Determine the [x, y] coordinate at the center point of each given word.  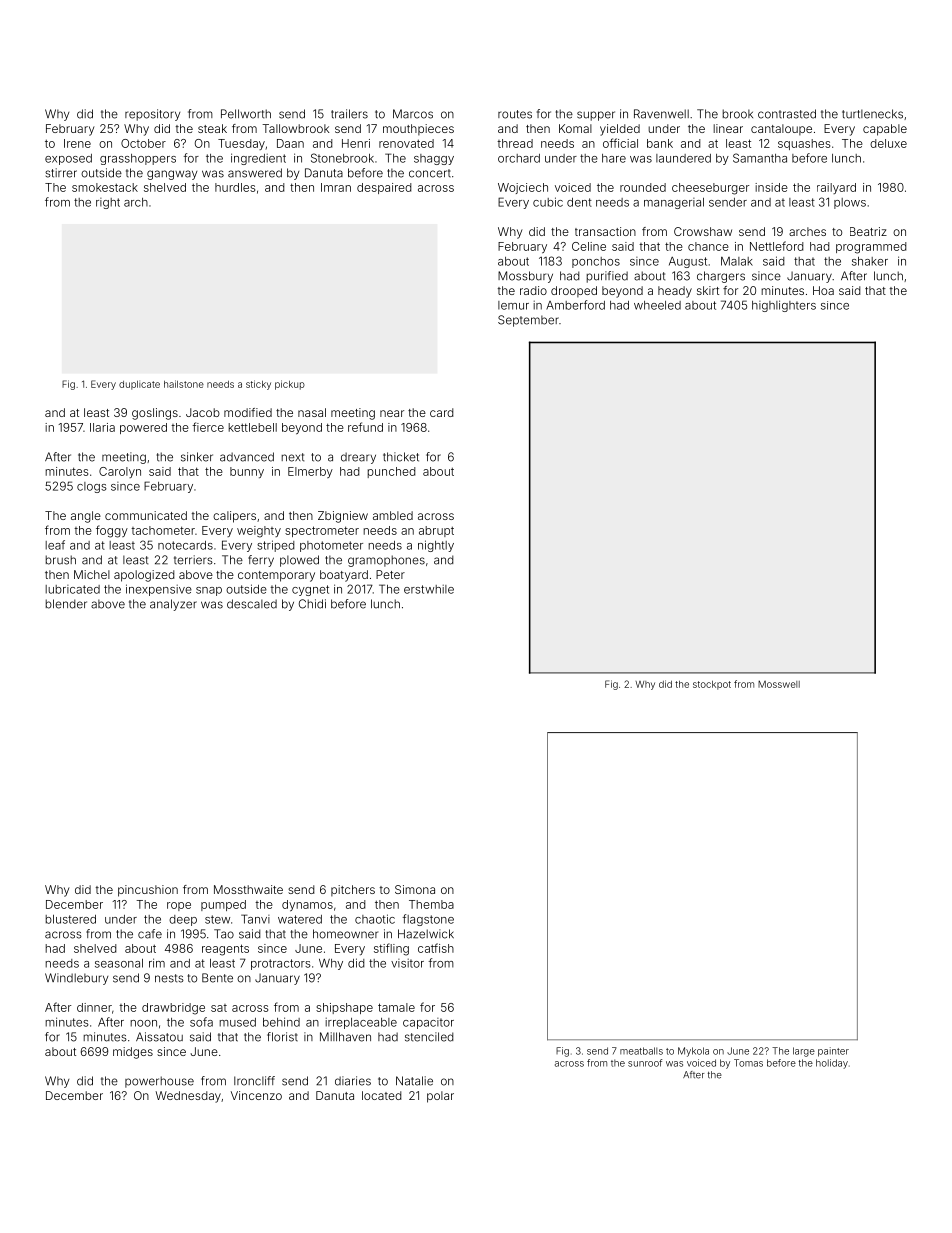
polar [440, 1097]
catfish [436, 948]
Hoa [823, 290]
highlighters [784, 306]
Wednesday [188, 1097]
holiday [832, 1064]
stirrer [61, 173]
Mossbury [525, 277]
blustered [70, 919]
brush [60, 560]
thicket [401, 457]
